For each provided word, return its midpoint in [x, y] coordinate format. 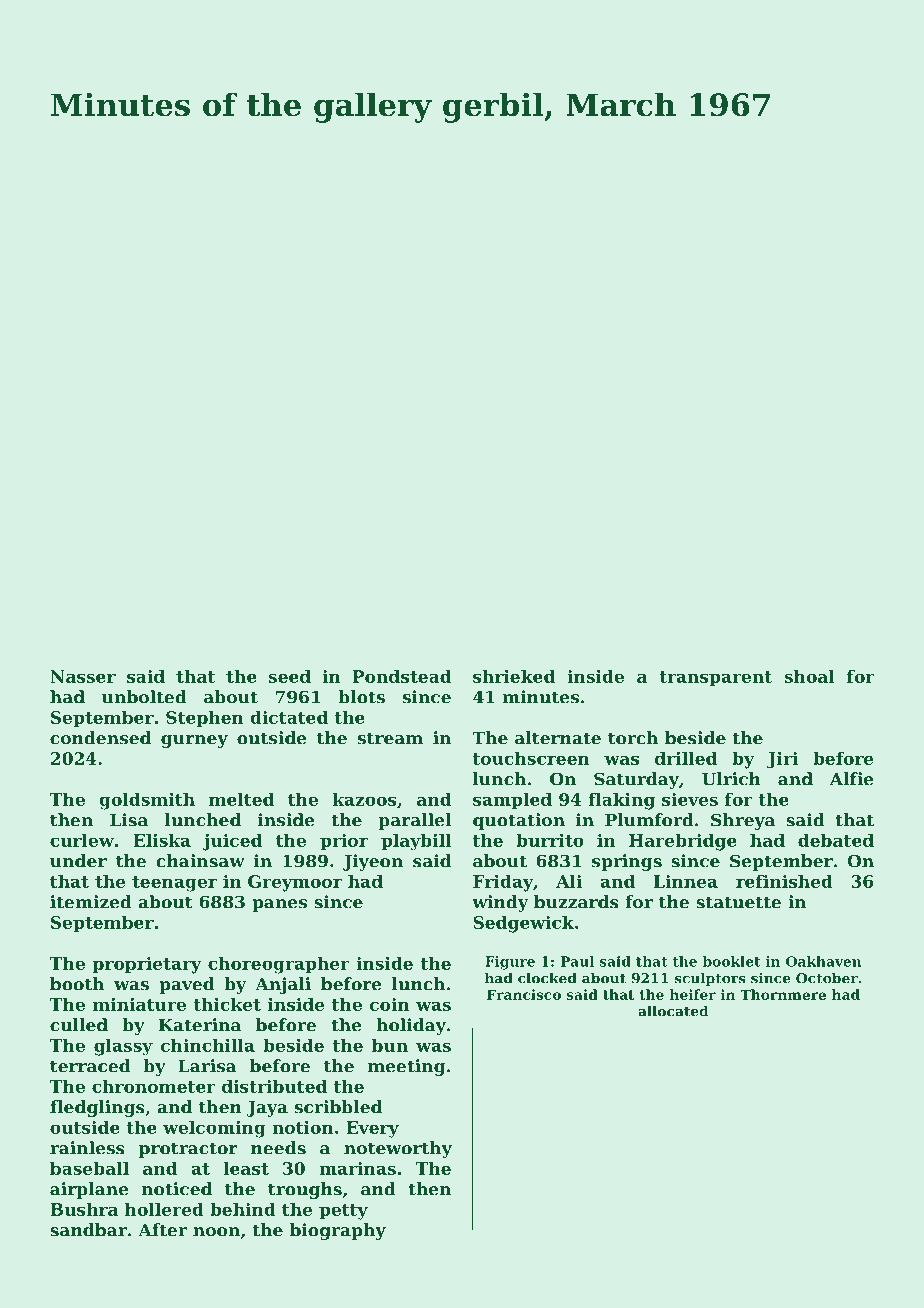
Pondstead [401, 676]
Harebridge [683, 842]
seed [290, 676]
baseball [89, 1168]
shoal [809, 676]
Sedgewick [523, 924]
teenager [174, 884]
